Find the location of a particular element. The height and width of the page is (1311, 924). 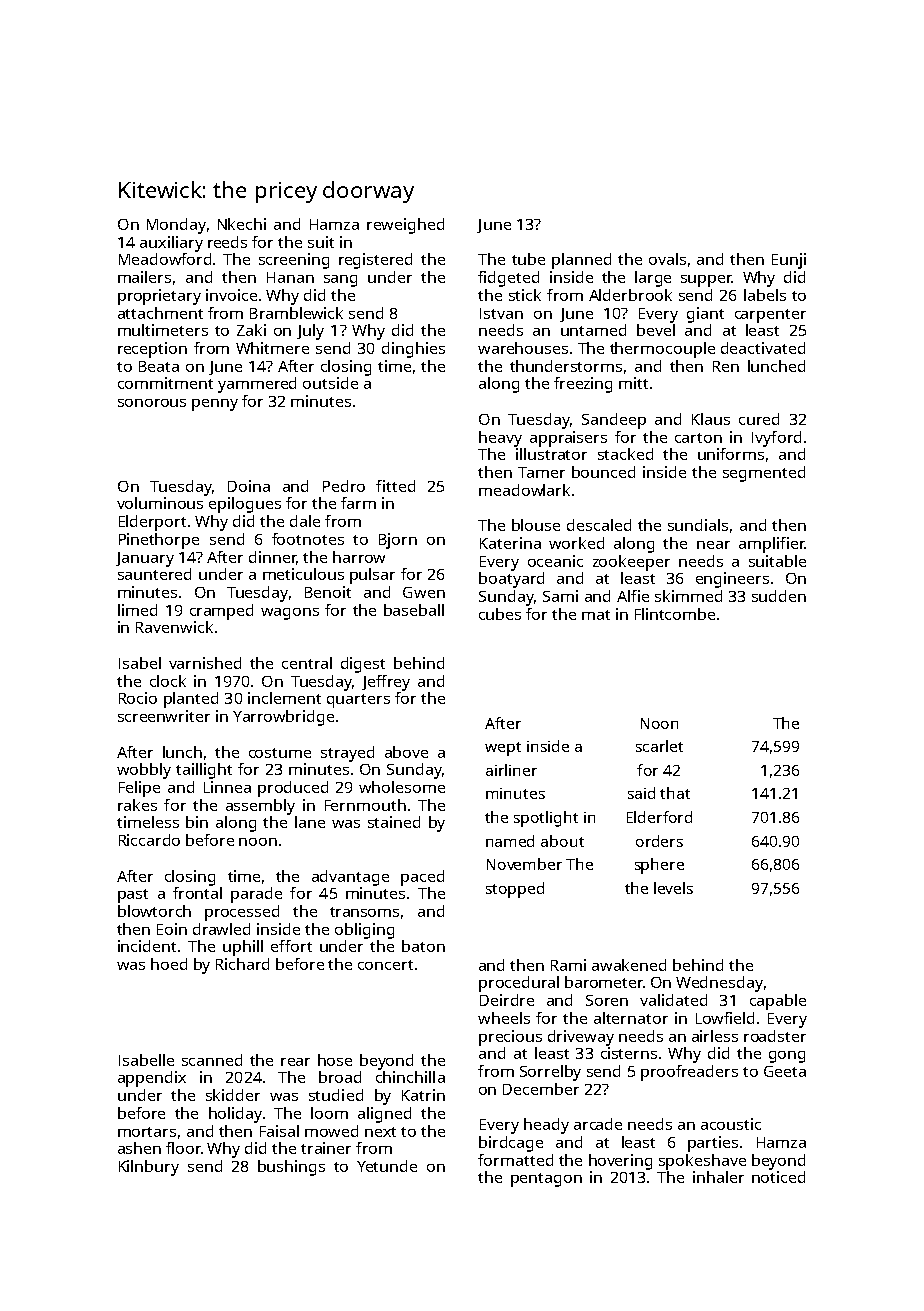

capable is located at coordinates (778, 1002).
